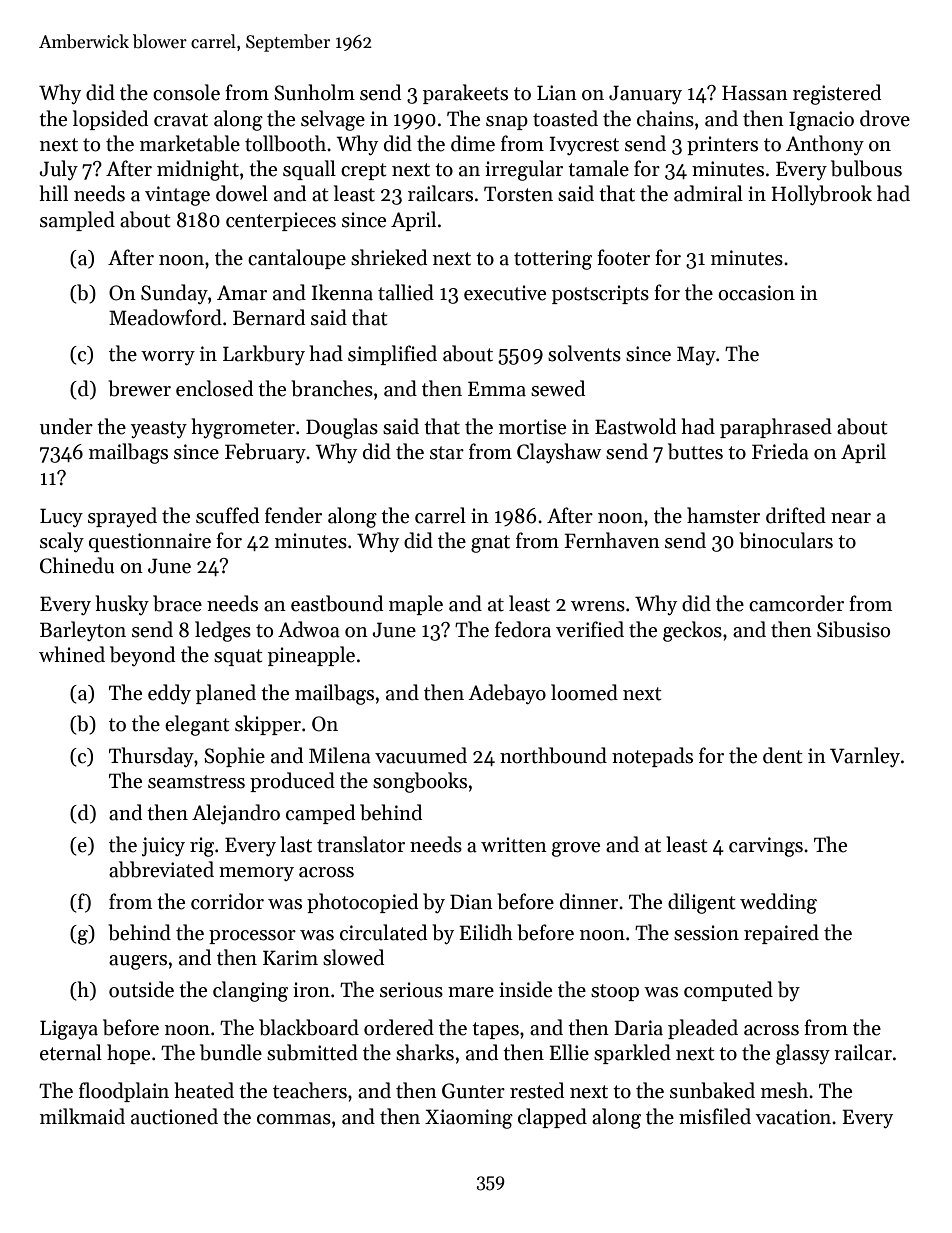  Describe the element at coordinates (186, 92) in the screenshot. I see `console` at that location.
